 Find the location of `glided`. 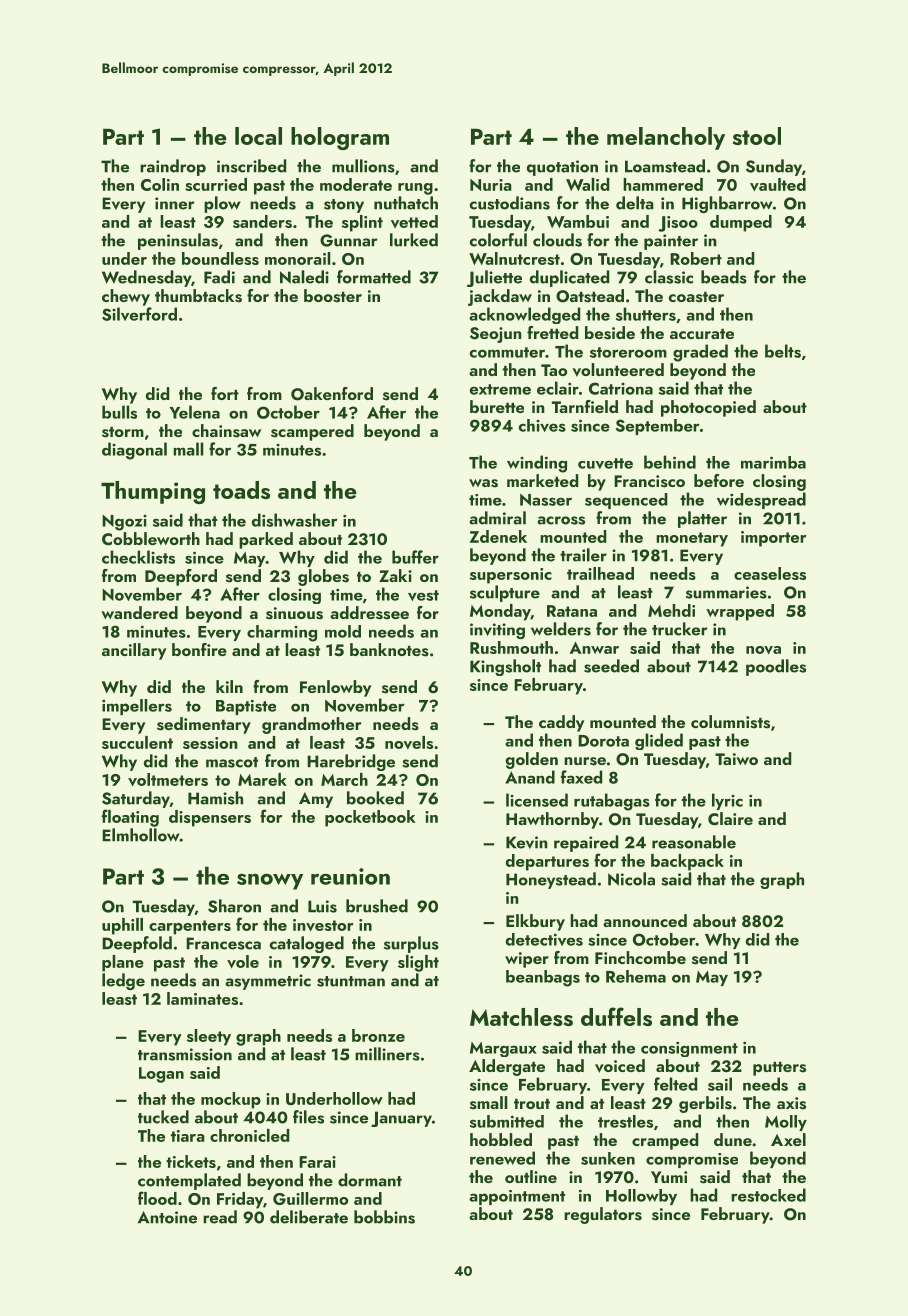

glided is located at coordinates (659, 741).
